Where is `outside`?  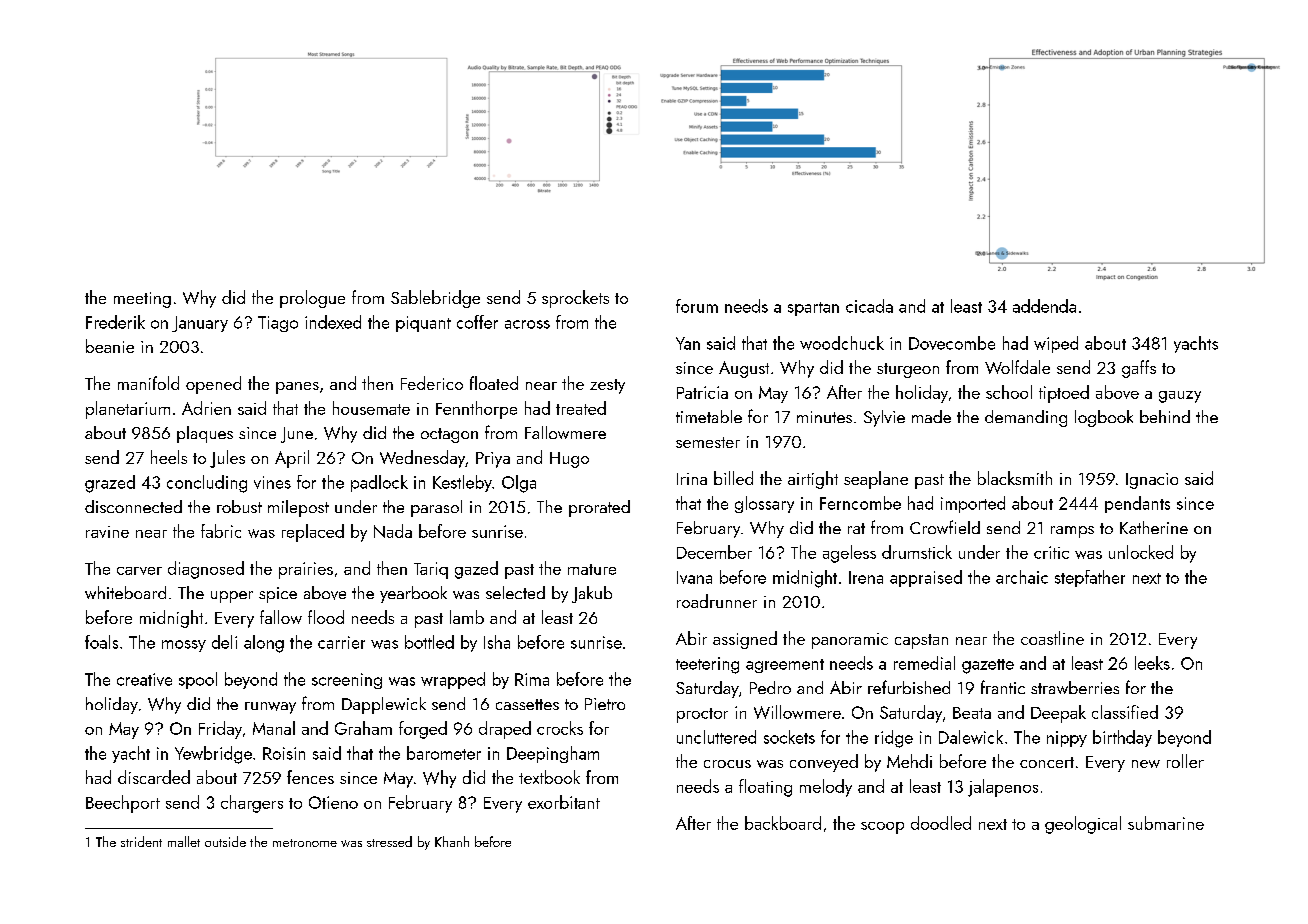 outside is located at coordinates (225, 841).
